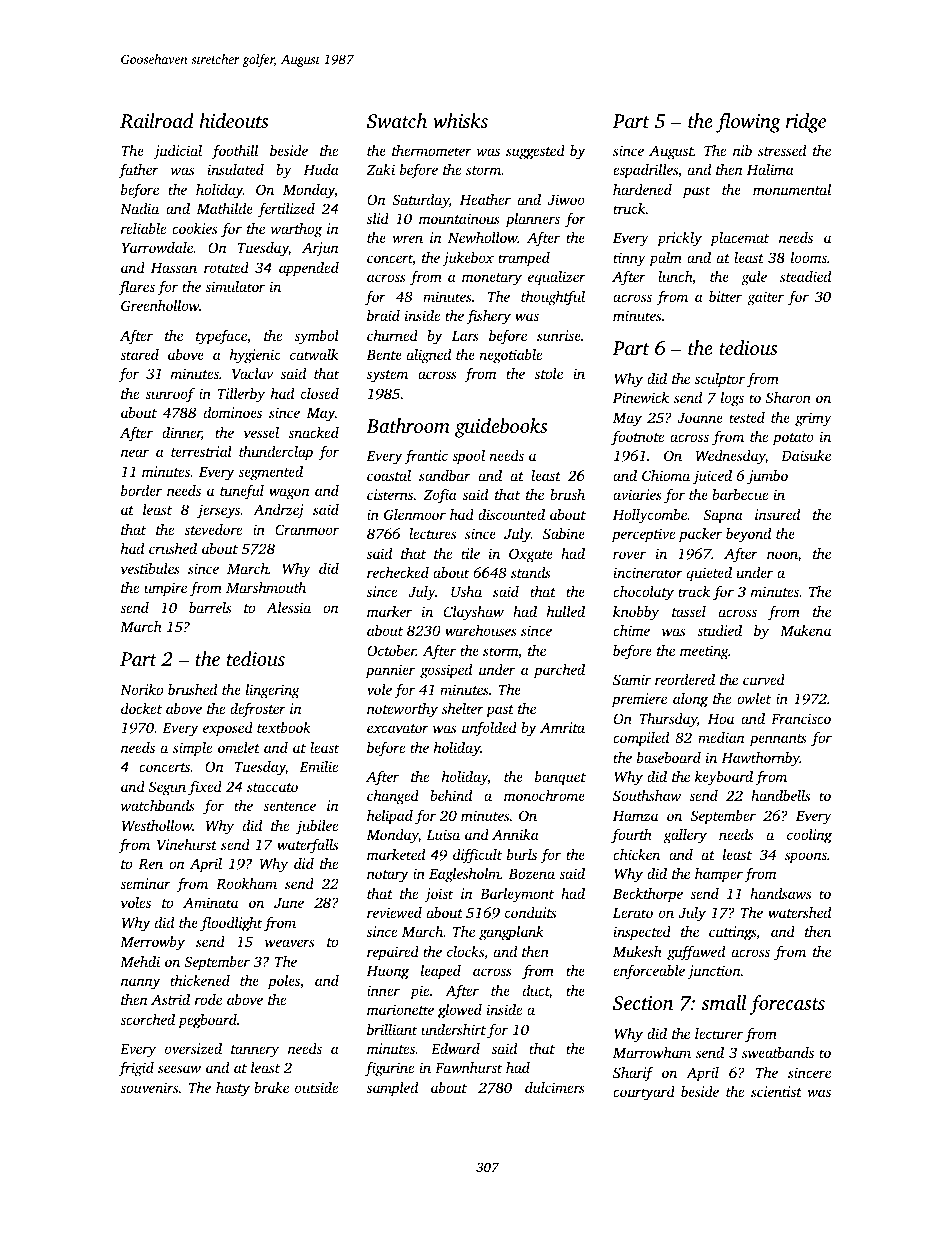 The image size is (952, 1233). I want to click on father, so click(138, 171).
